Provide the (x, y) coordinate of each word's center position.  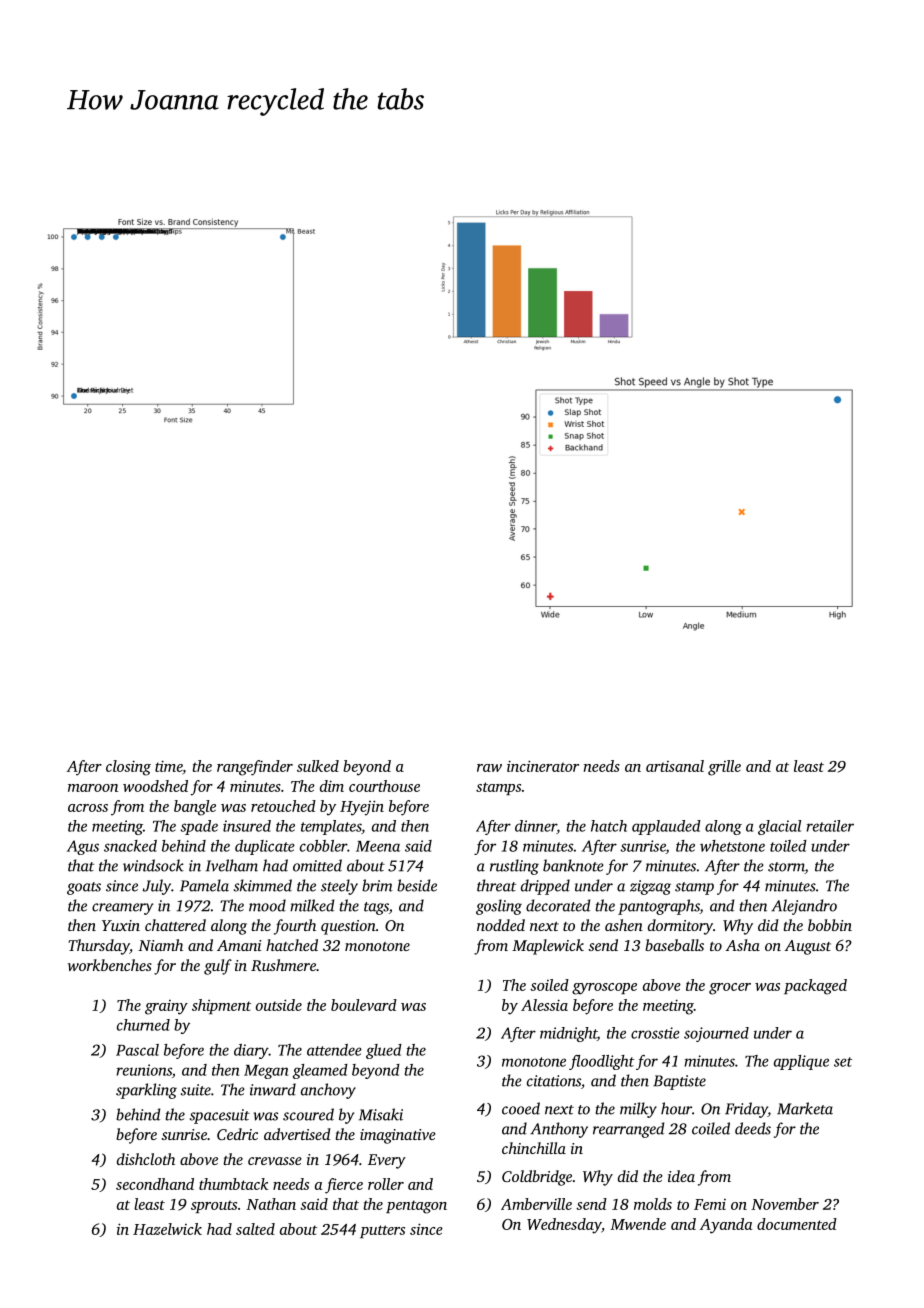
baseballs (674, 945)
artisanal (675, 766)
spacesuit (220, 1116)
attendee (334, 1050)
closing (128, 768)
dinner (536, 827)
